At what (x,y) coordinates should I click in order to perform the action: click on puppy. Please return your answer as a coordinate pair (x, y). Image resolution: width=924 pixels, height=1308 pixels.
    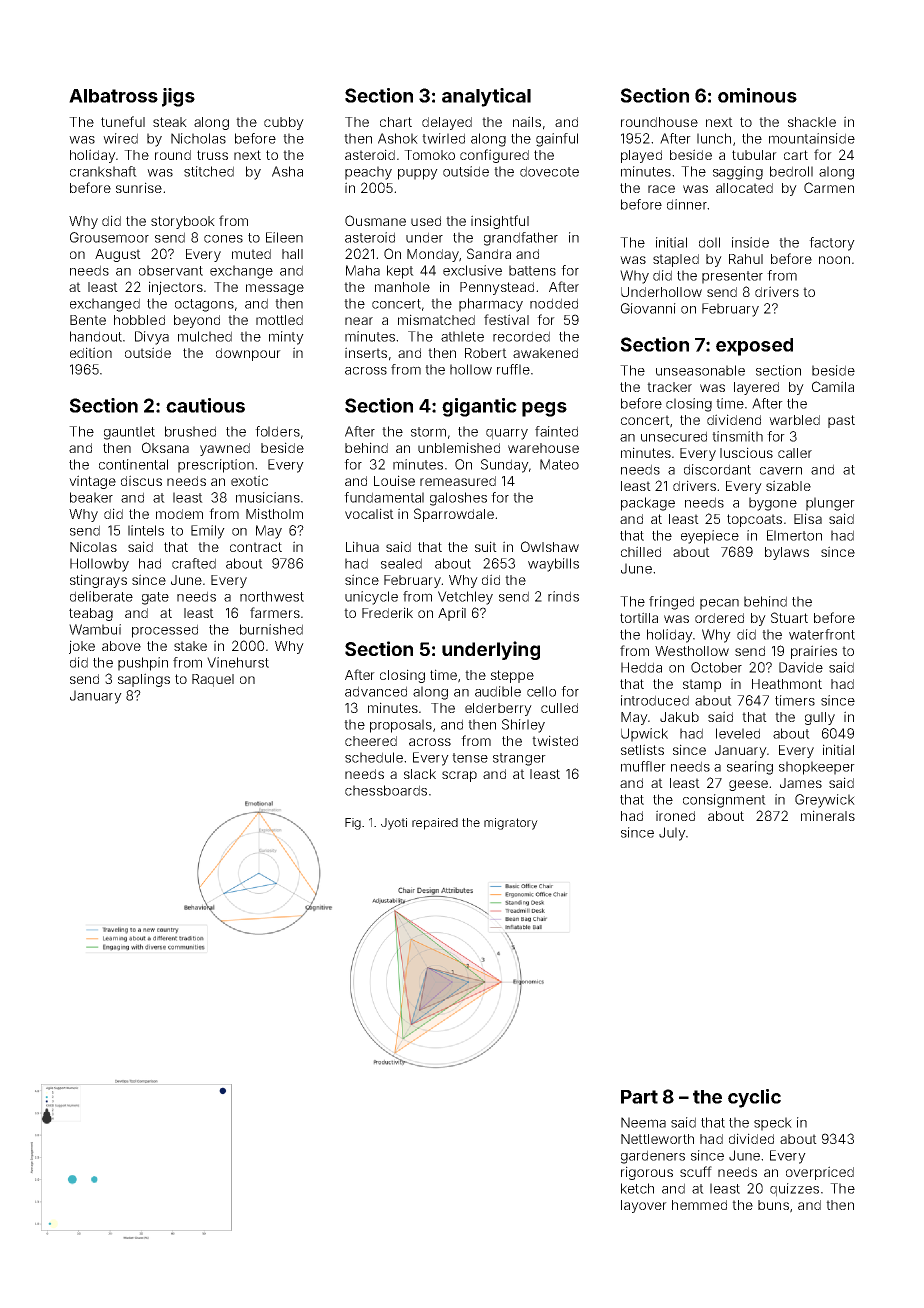
    Looking at the image, I should click on (418, 174).
